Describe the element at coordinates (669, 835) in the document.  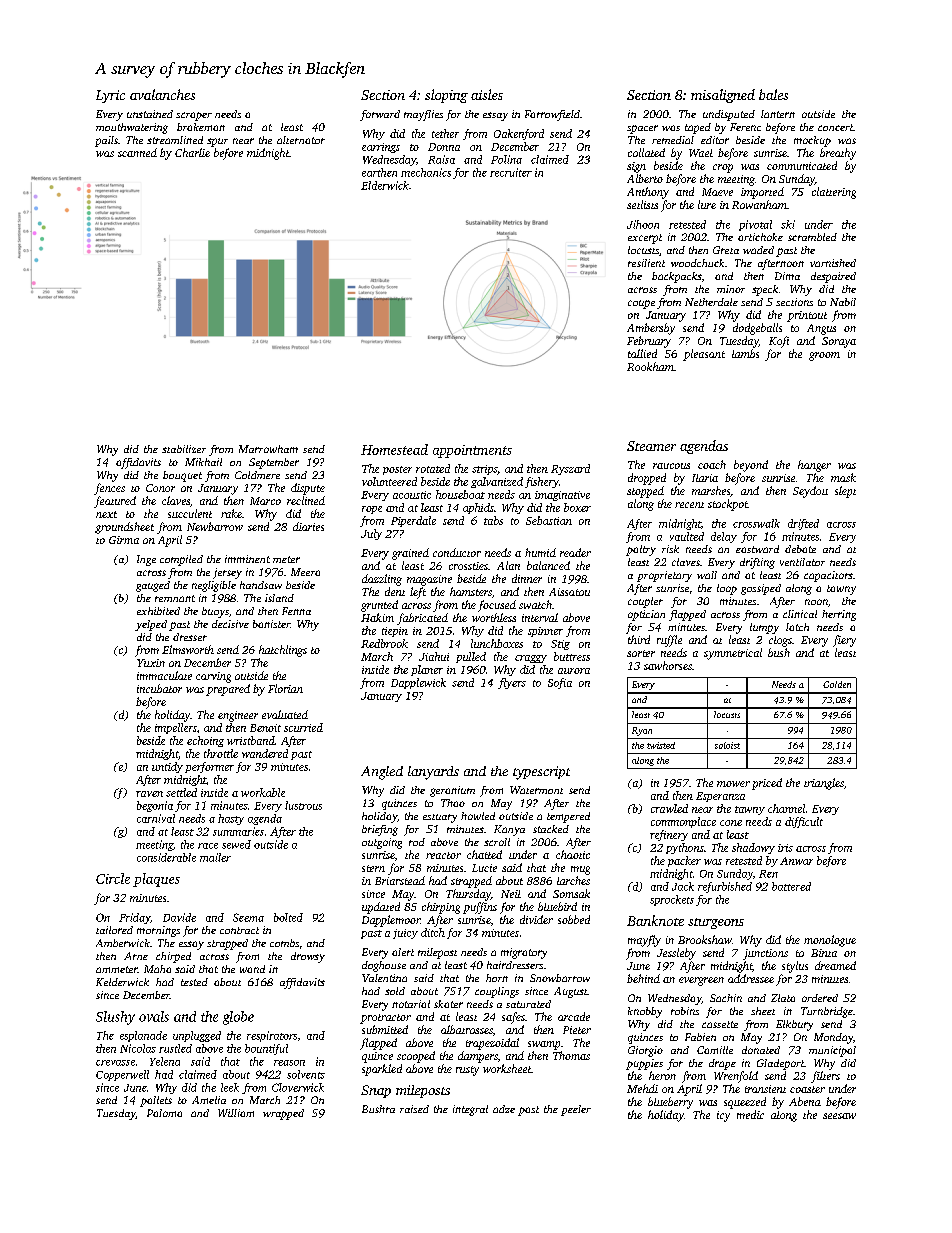
I see `refinery` at that location.
